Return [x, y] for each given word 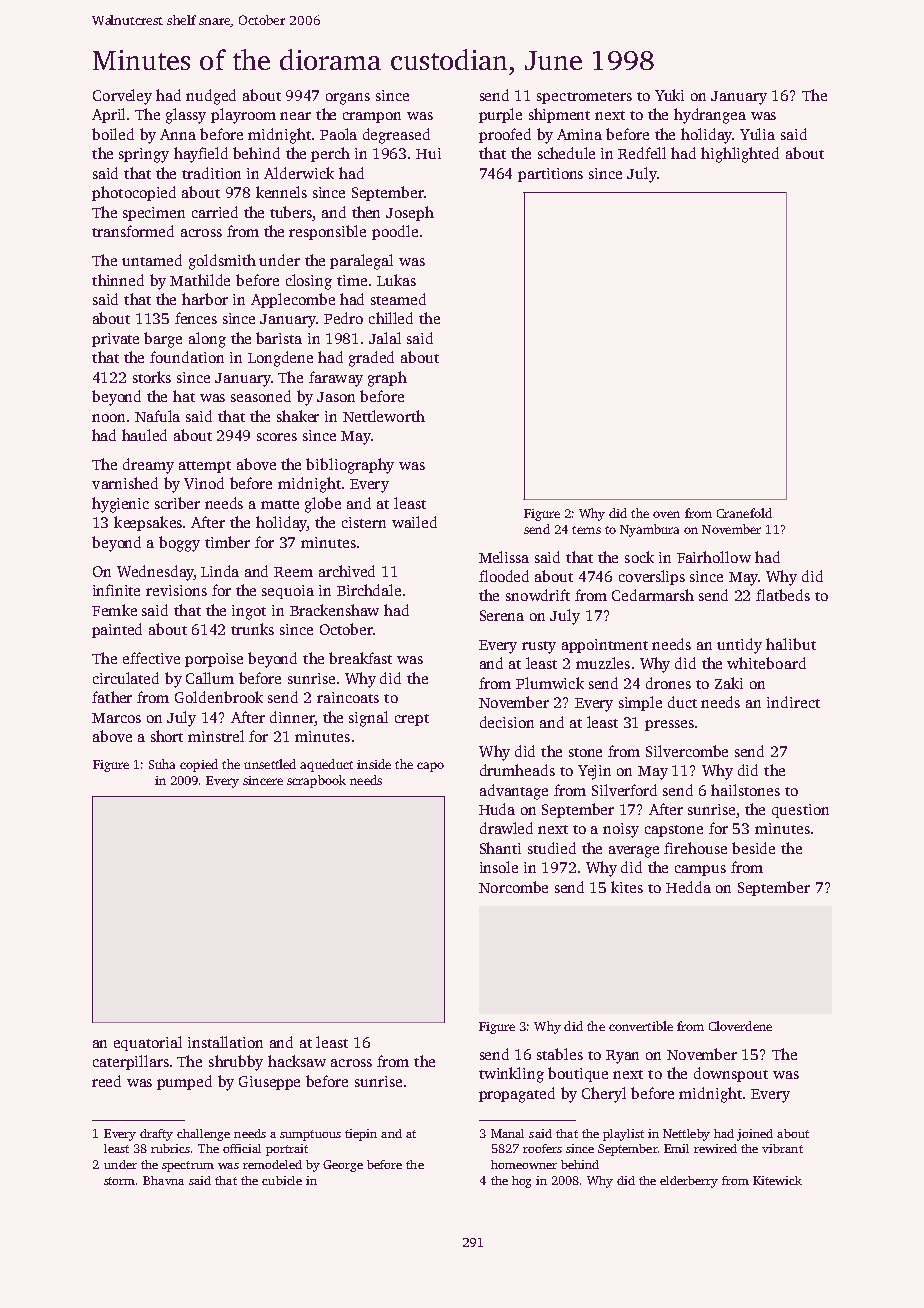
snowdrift [538, 595]
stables [560, 1054]
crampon [372, 117]
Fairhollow [714, 557]
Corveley [122, 97]
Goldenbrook [219, 697]
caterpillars [131, 1062]
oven [666, 514]
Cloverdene [740, 1026]
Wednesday [155, 573]
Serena [502, 615]
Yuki [669, 95]
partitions [550, 175]
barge [163, 340]
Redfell [642, 153]
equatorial [148, 1043]
